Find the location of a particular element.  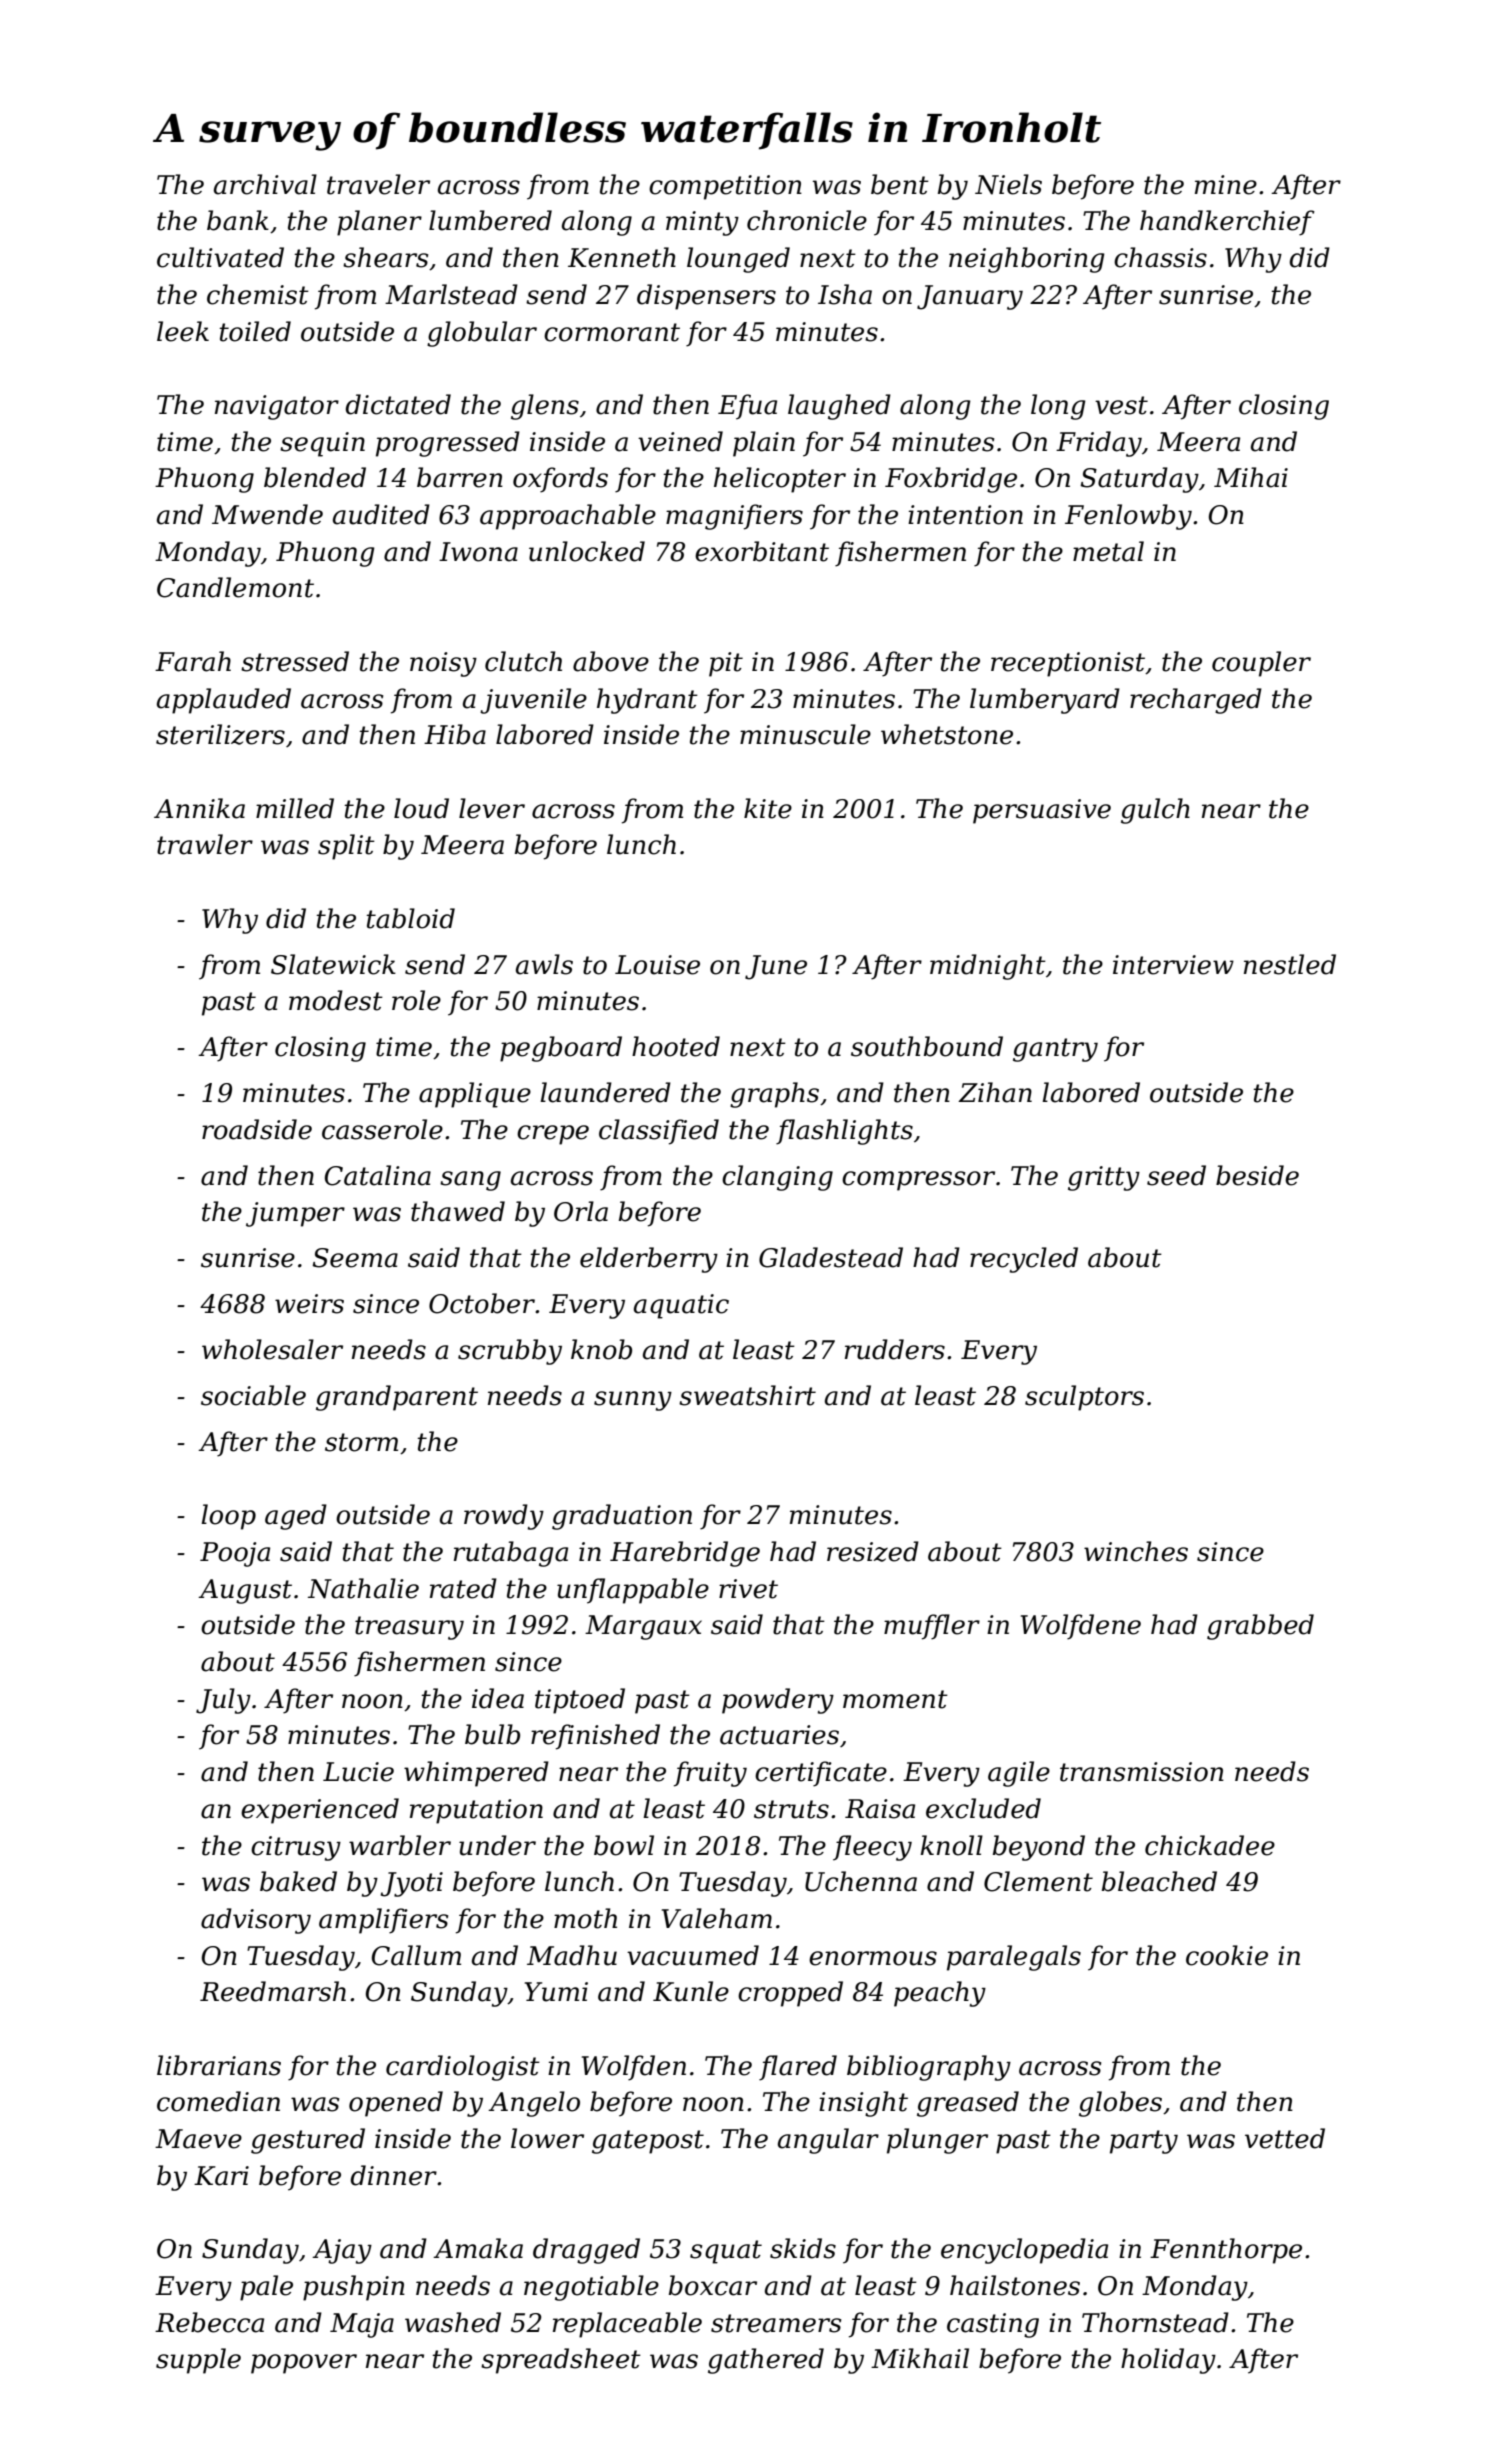

Mihai is located at coordinates (1251, 477).
